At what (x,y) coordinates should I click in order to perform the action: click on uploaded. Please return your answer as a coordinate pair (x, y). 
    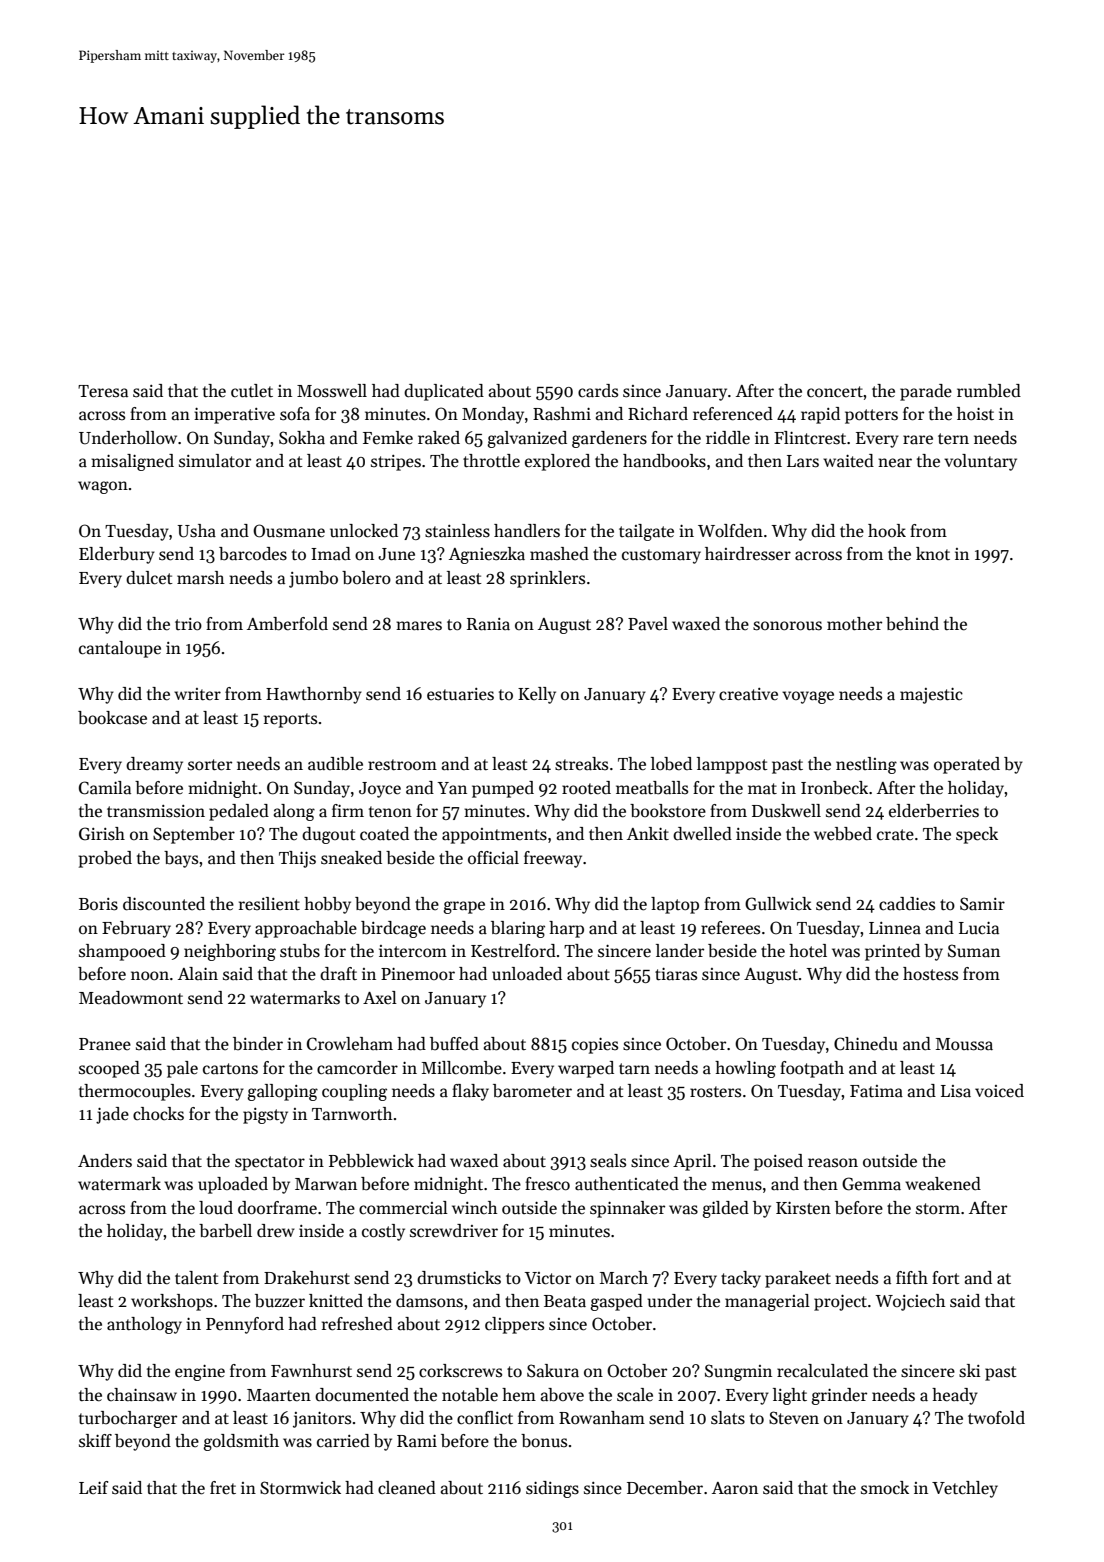
    Looking at the image, I should click on (233, 1185).
